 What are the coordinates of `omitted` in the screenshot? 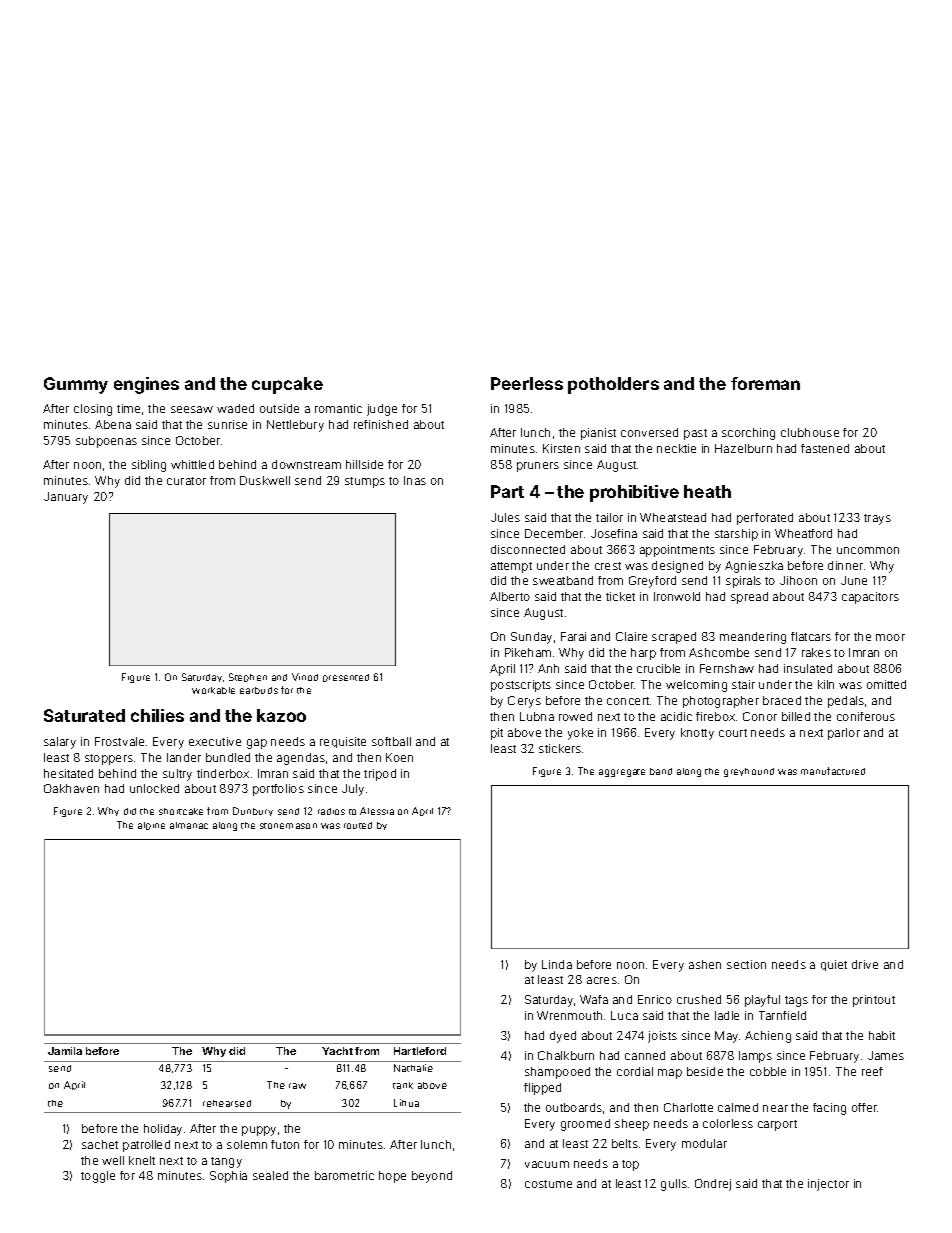 It's located at (886, 684).
